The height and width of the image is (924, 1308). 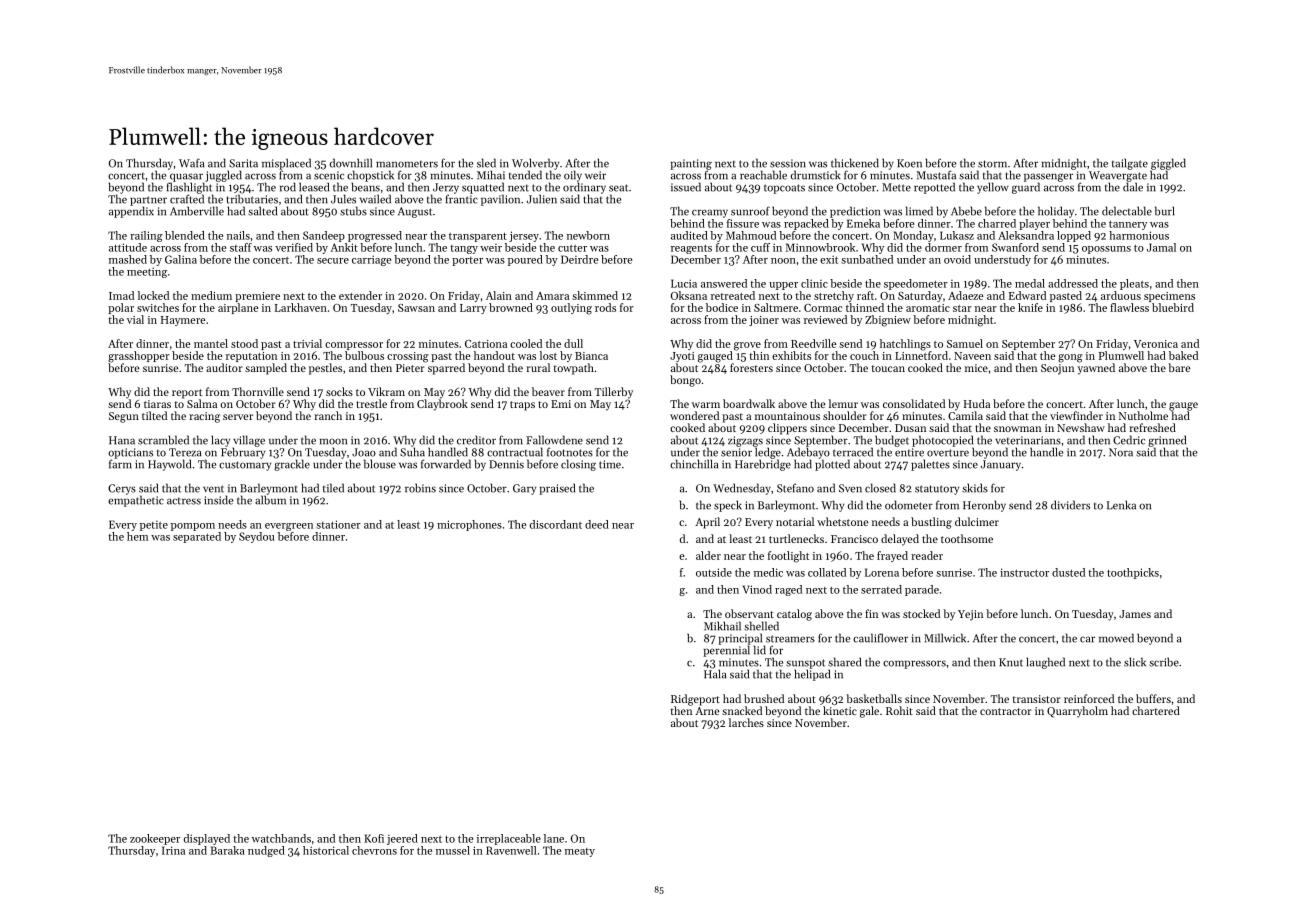 What do you see at coordinates (374, 838) in the image?
I see `Kofi` at bounding box center [374, 838].
